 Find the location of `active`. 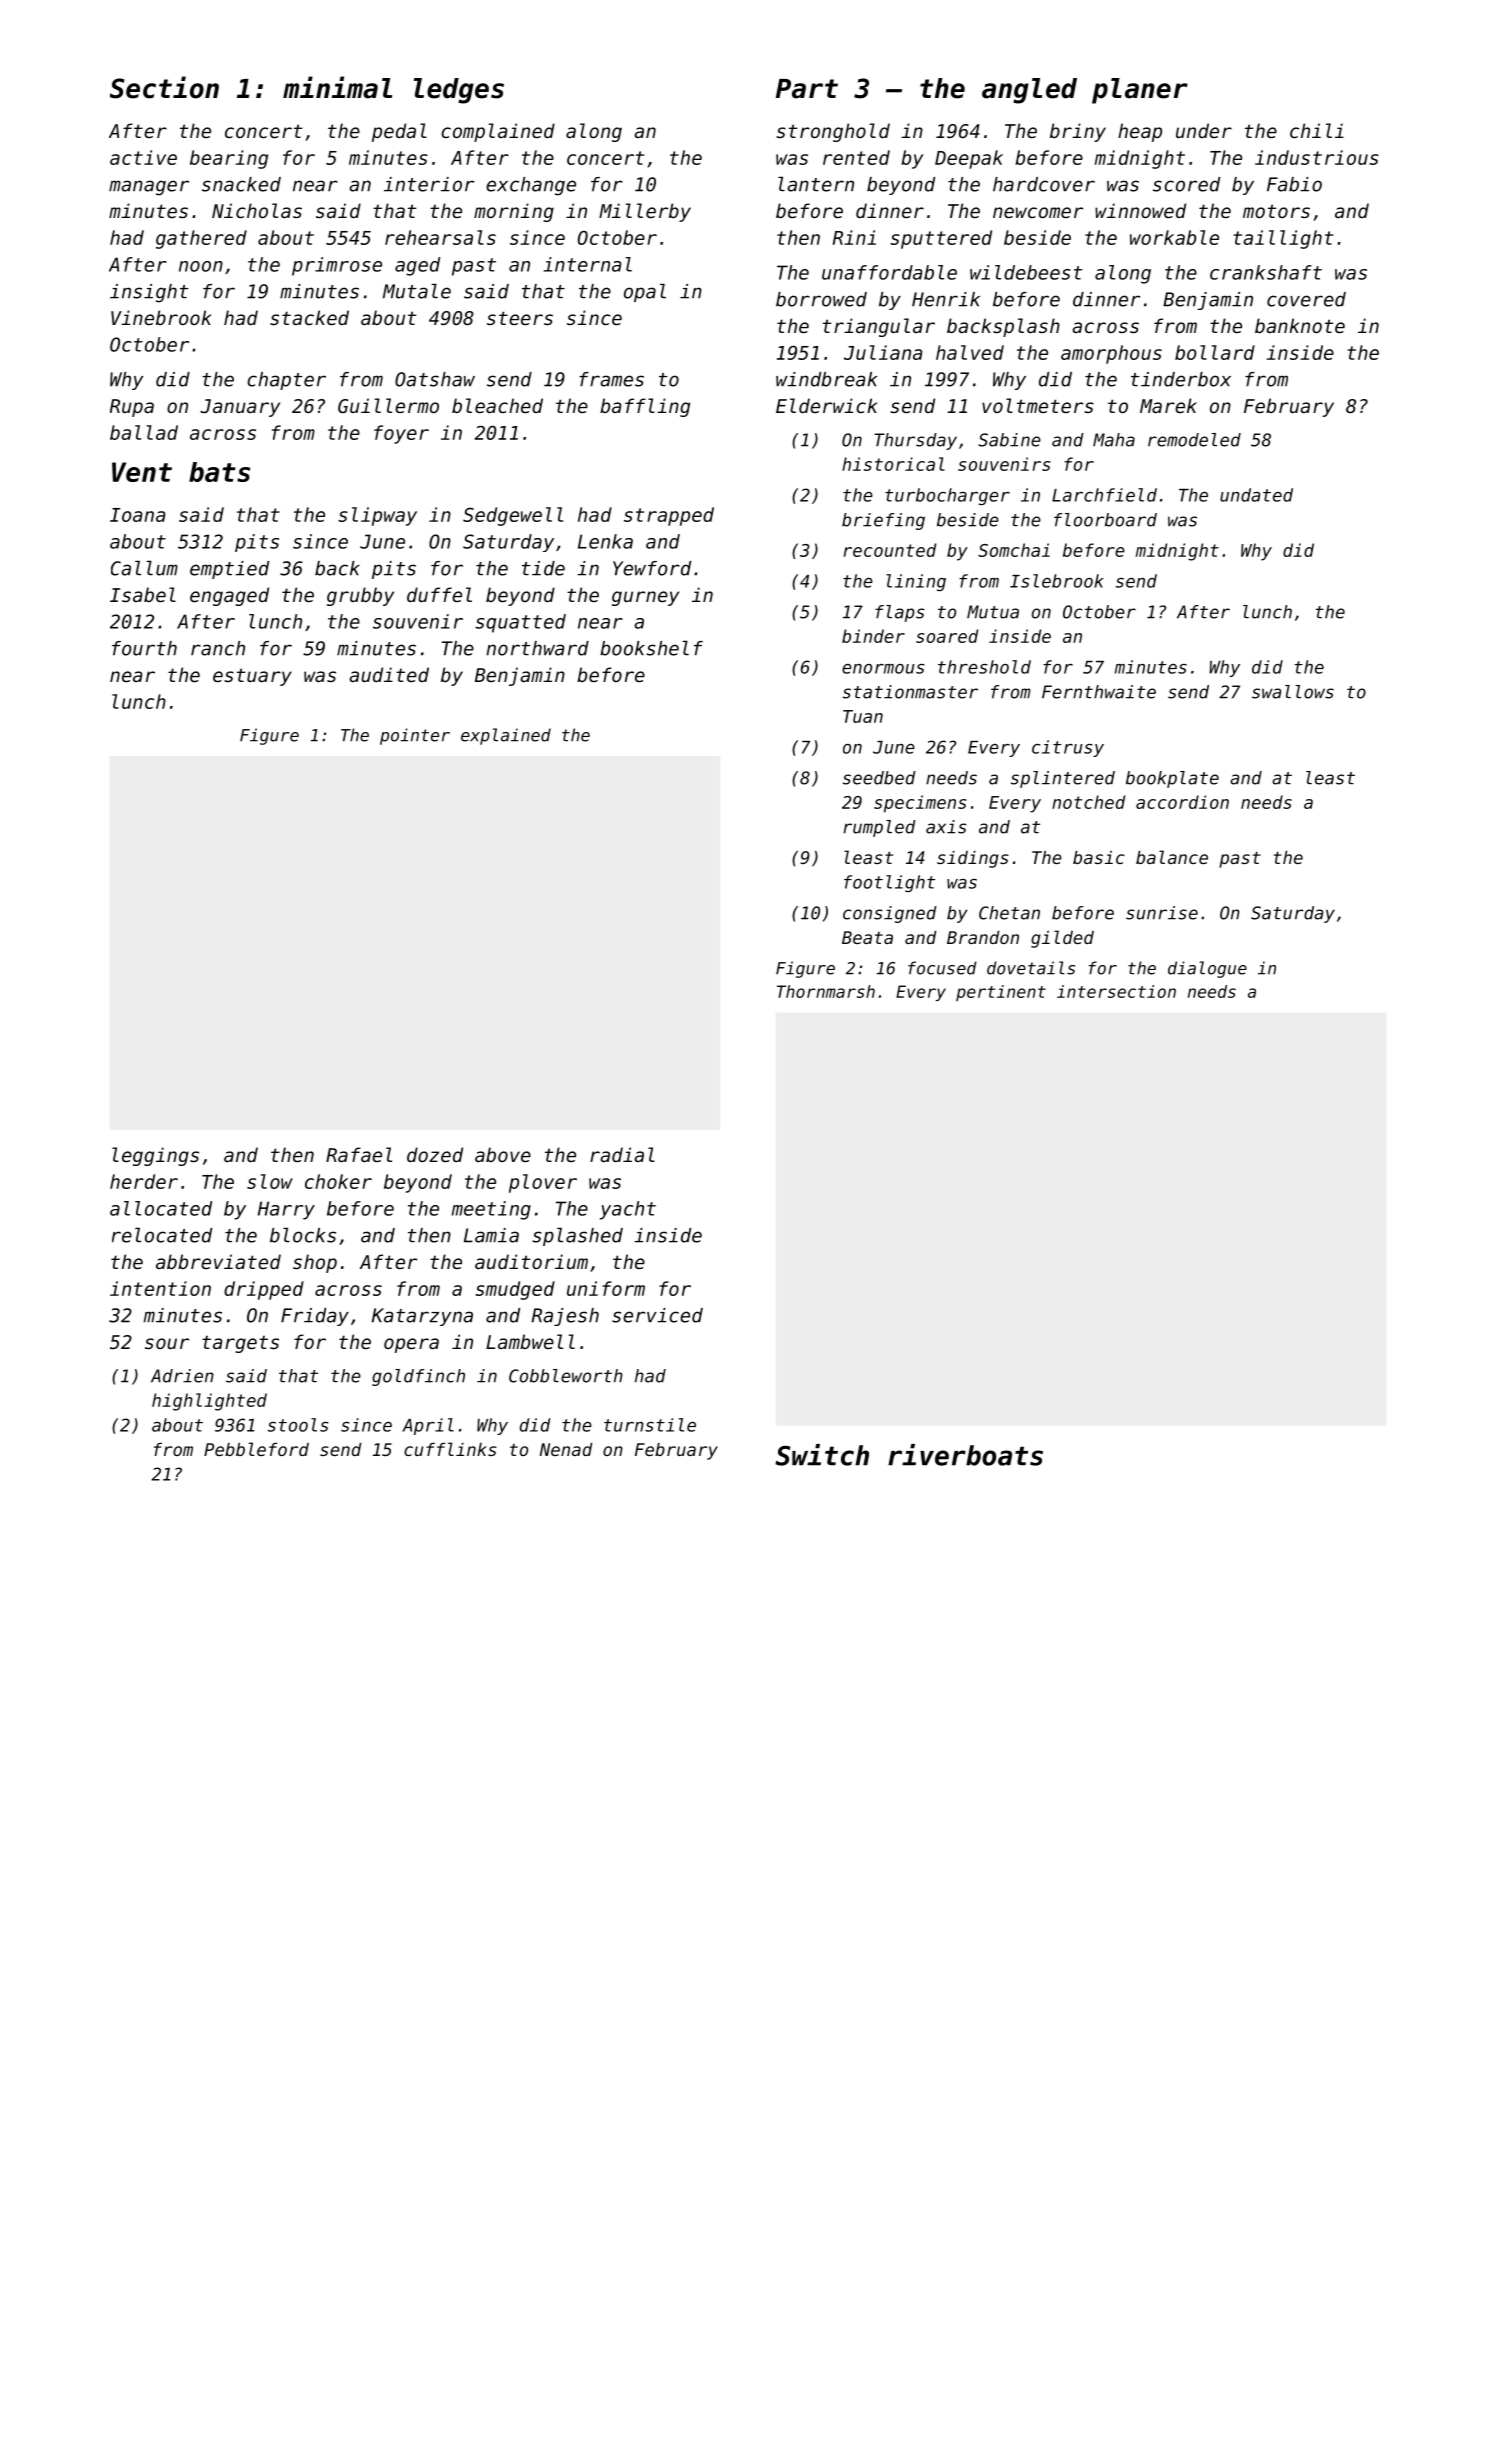

active is located at coordinates (143, 157).
